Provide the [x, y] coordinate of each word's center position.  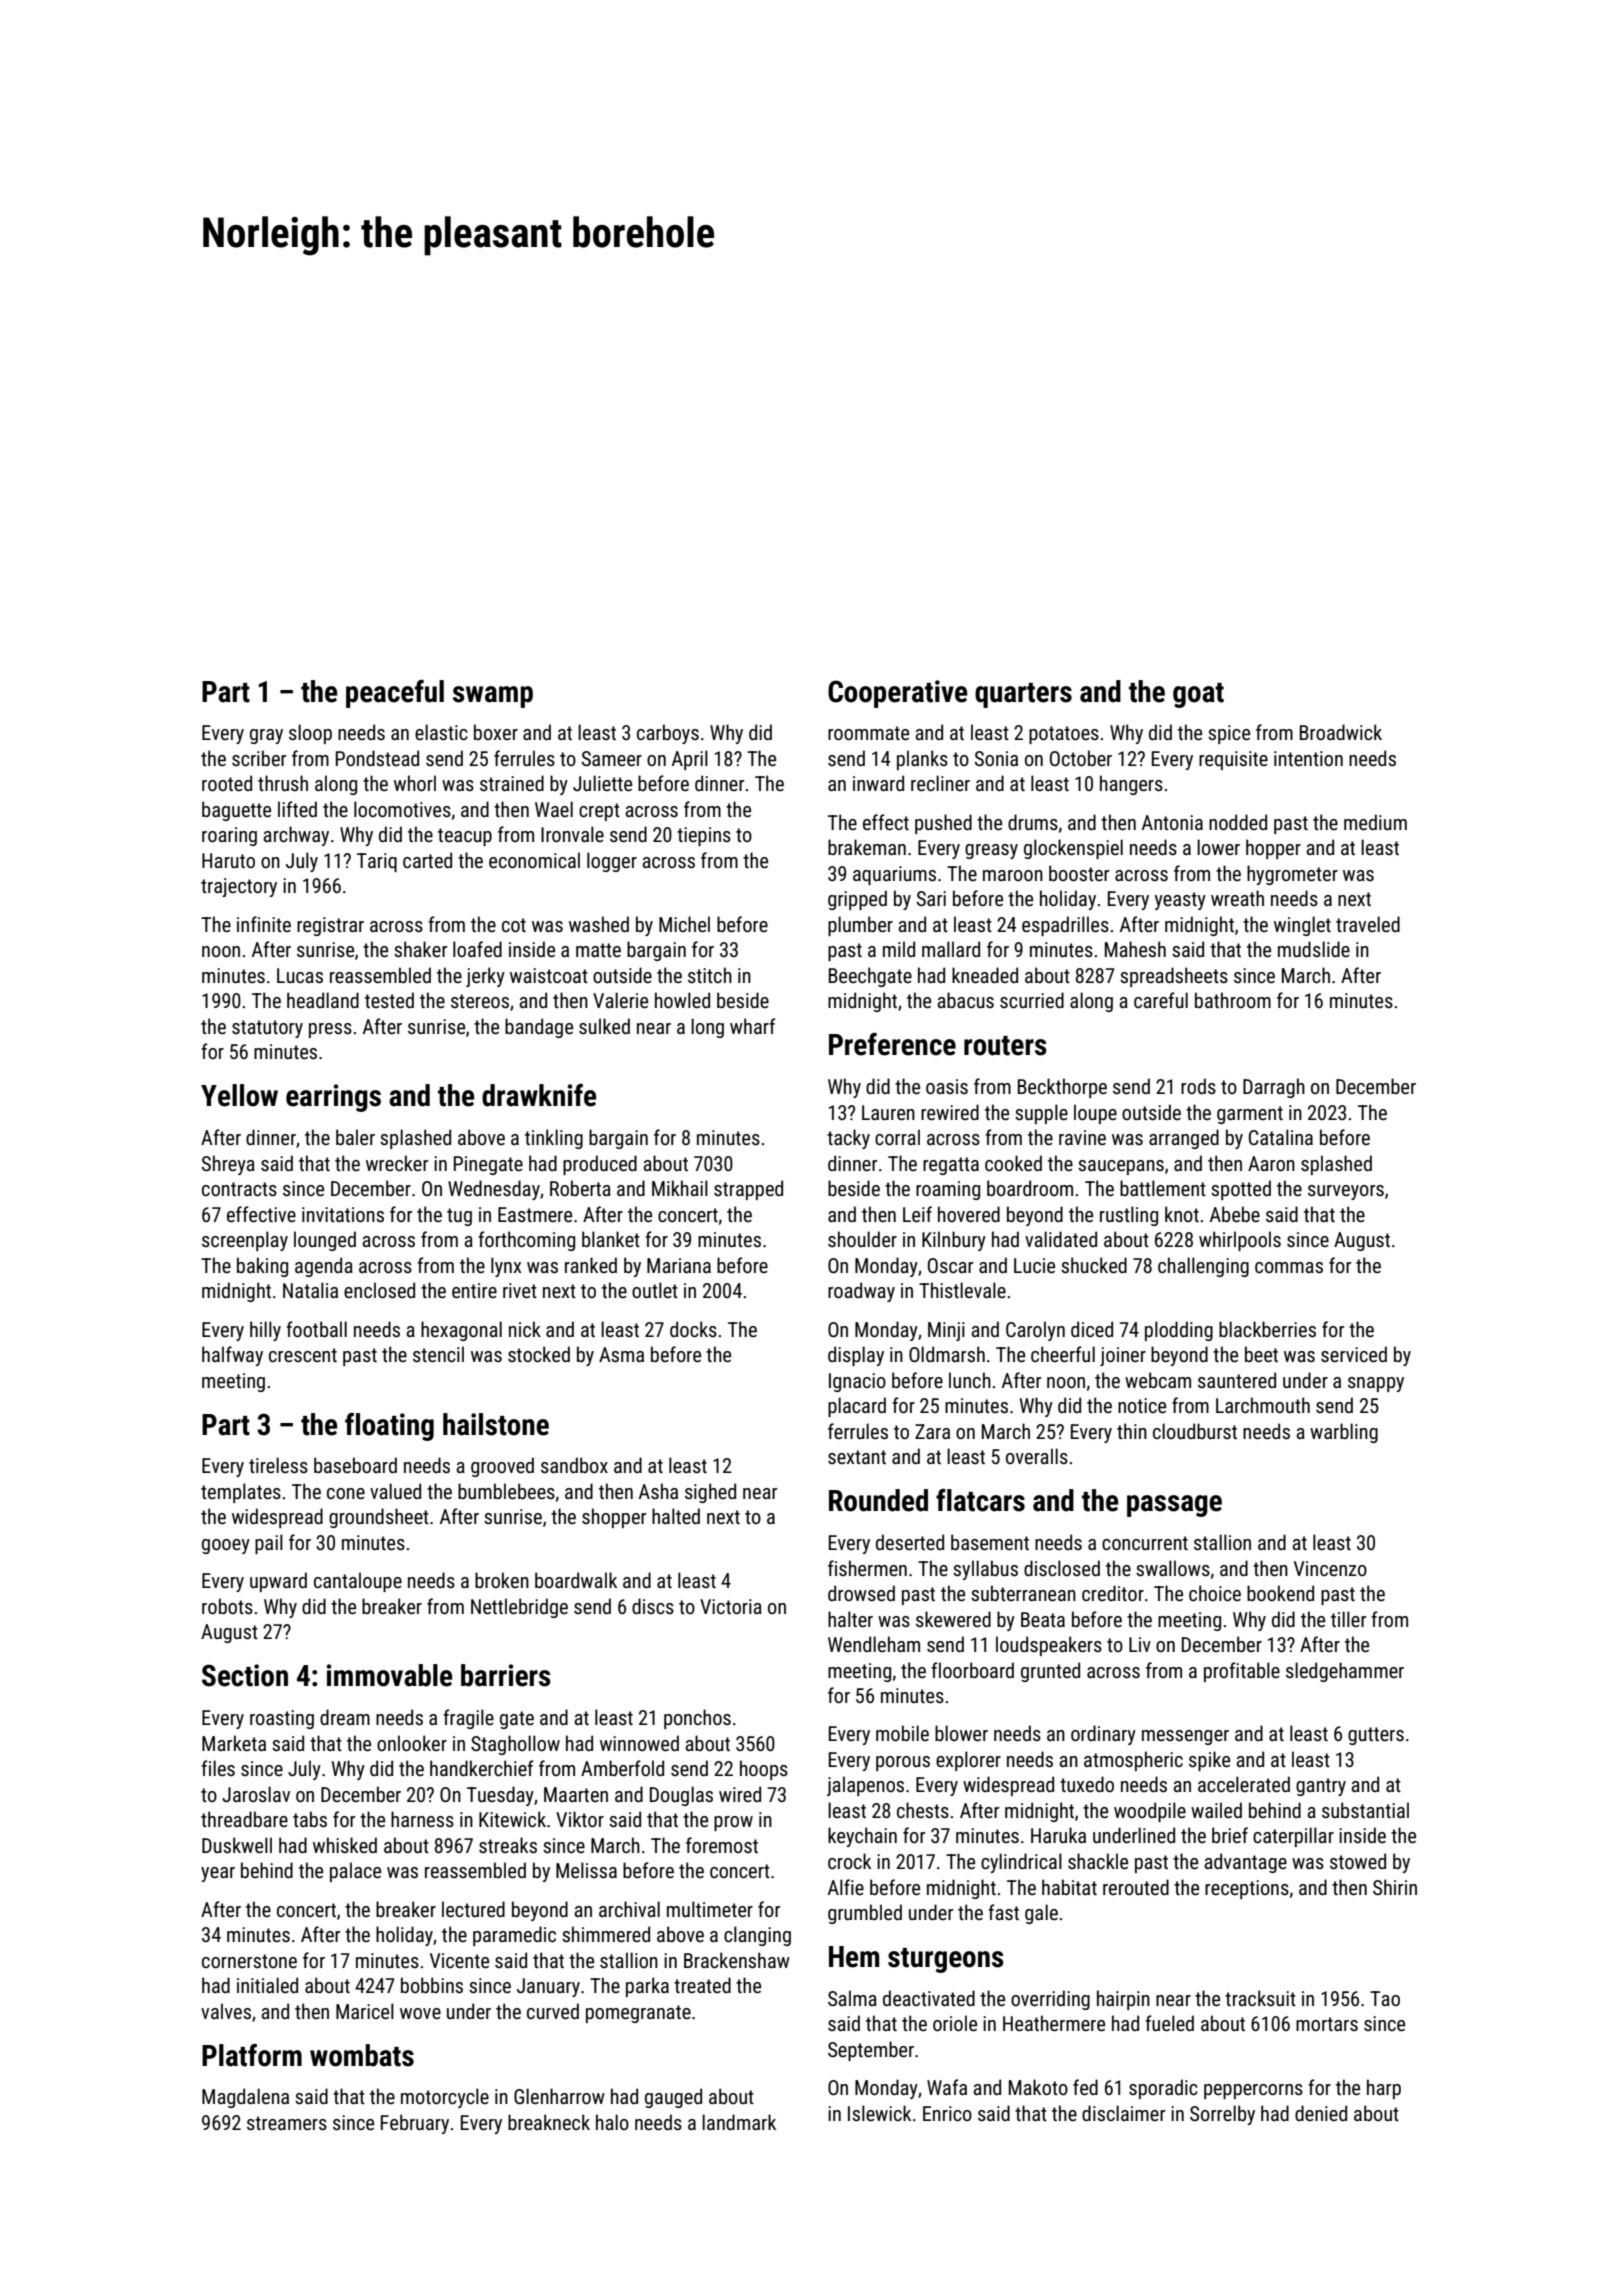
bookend [1280, 1593]
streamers [287, 2123]
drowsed [861, 1593]
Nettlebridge [519, 1608]
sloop [310, 734]
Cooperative [897, 694]
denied [1321, 2113]
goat [1198, 695]
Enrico [947, 2113]
